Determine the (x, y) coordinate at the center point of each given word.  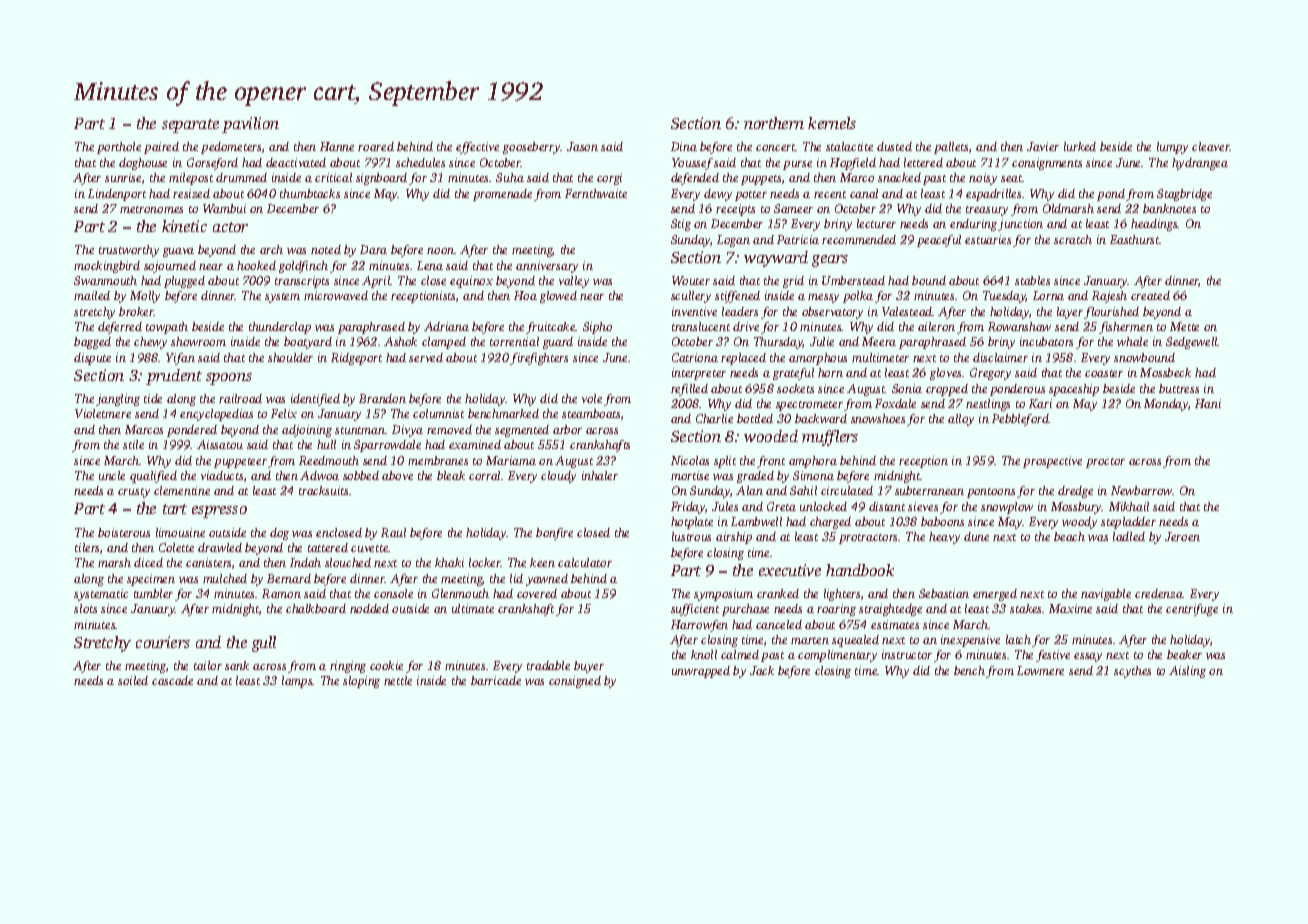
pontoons (991, 493)
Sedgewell (1192, 343)
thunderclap (280, 328)
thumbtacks (310, 193)
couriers (163, 642)
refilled (689, 390)
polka (858, 297)
